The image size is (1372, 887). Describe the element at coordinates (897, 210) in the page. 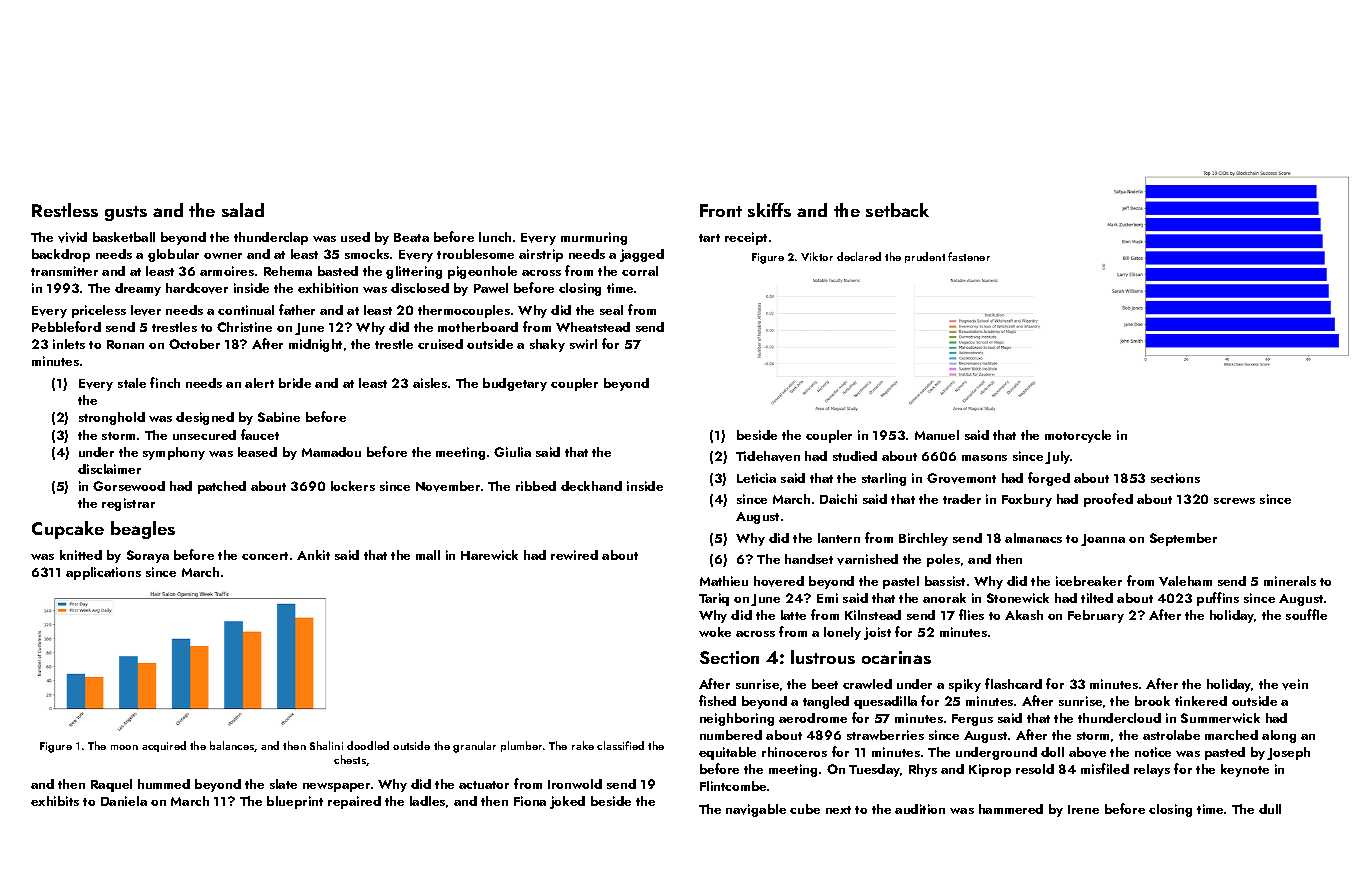

I see `setback` at that location.
